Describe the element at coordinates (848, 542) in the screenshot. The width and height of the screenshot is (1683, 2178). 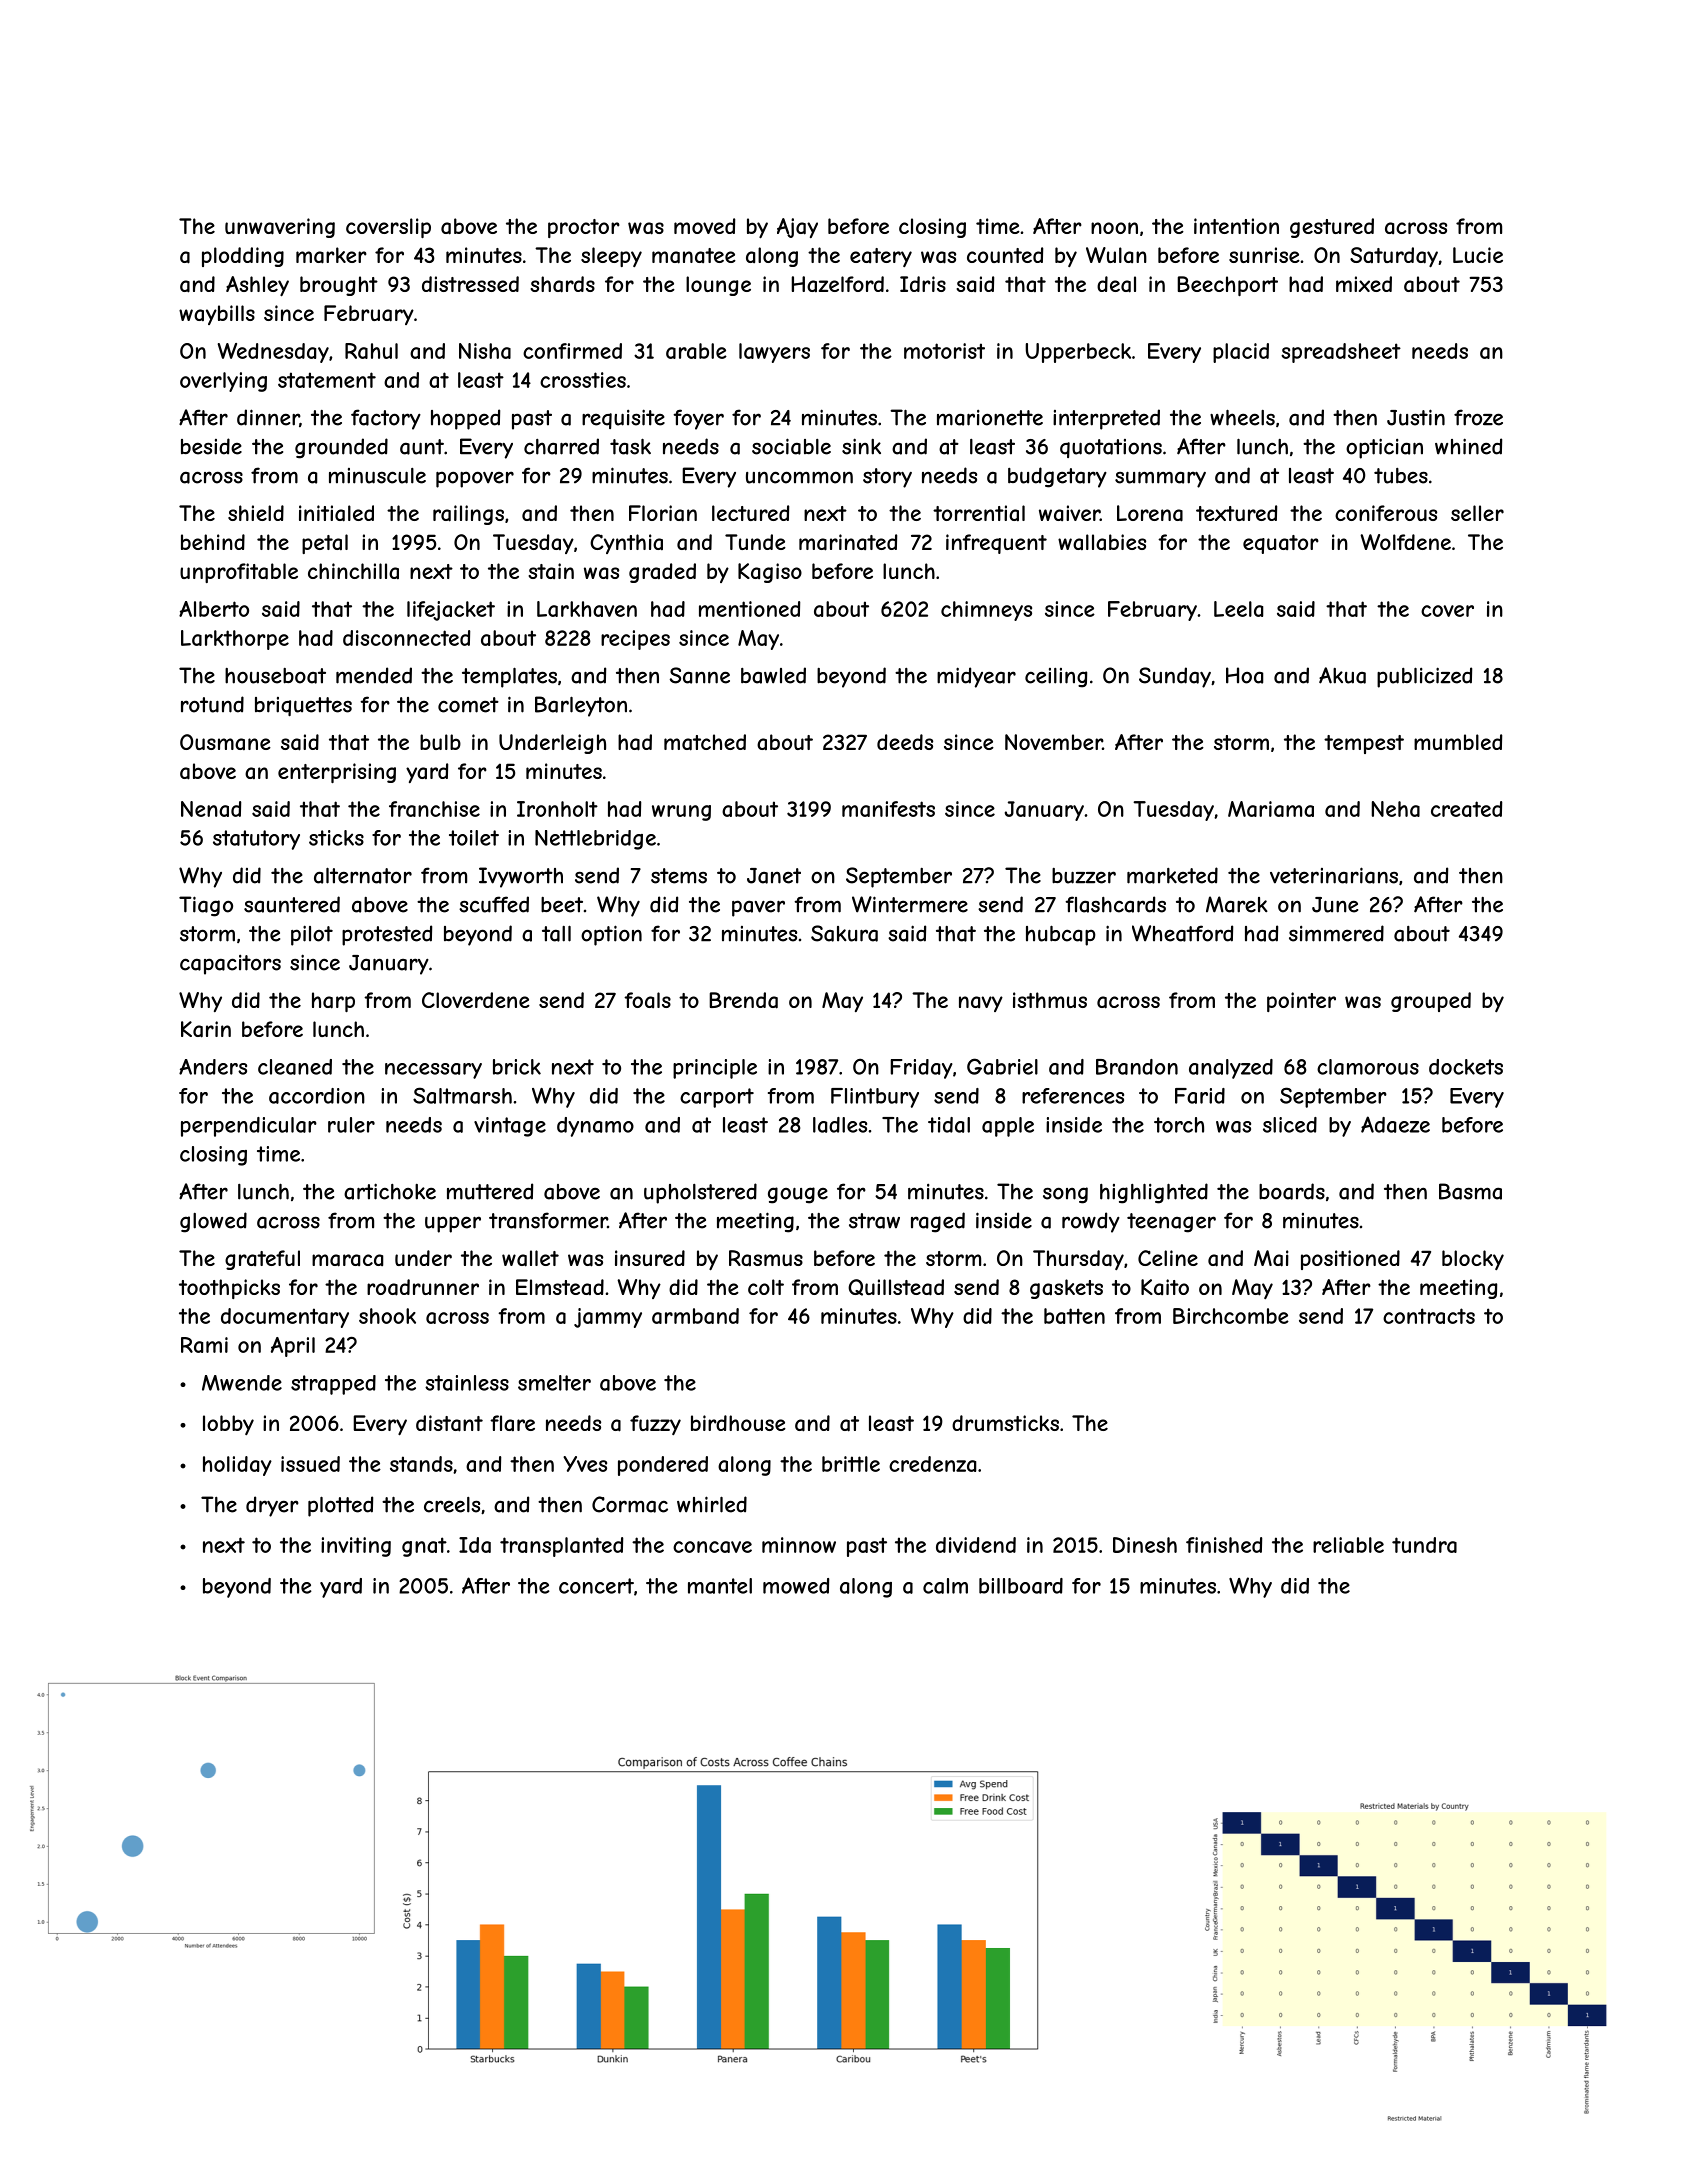
I see `marinated` at that location.
